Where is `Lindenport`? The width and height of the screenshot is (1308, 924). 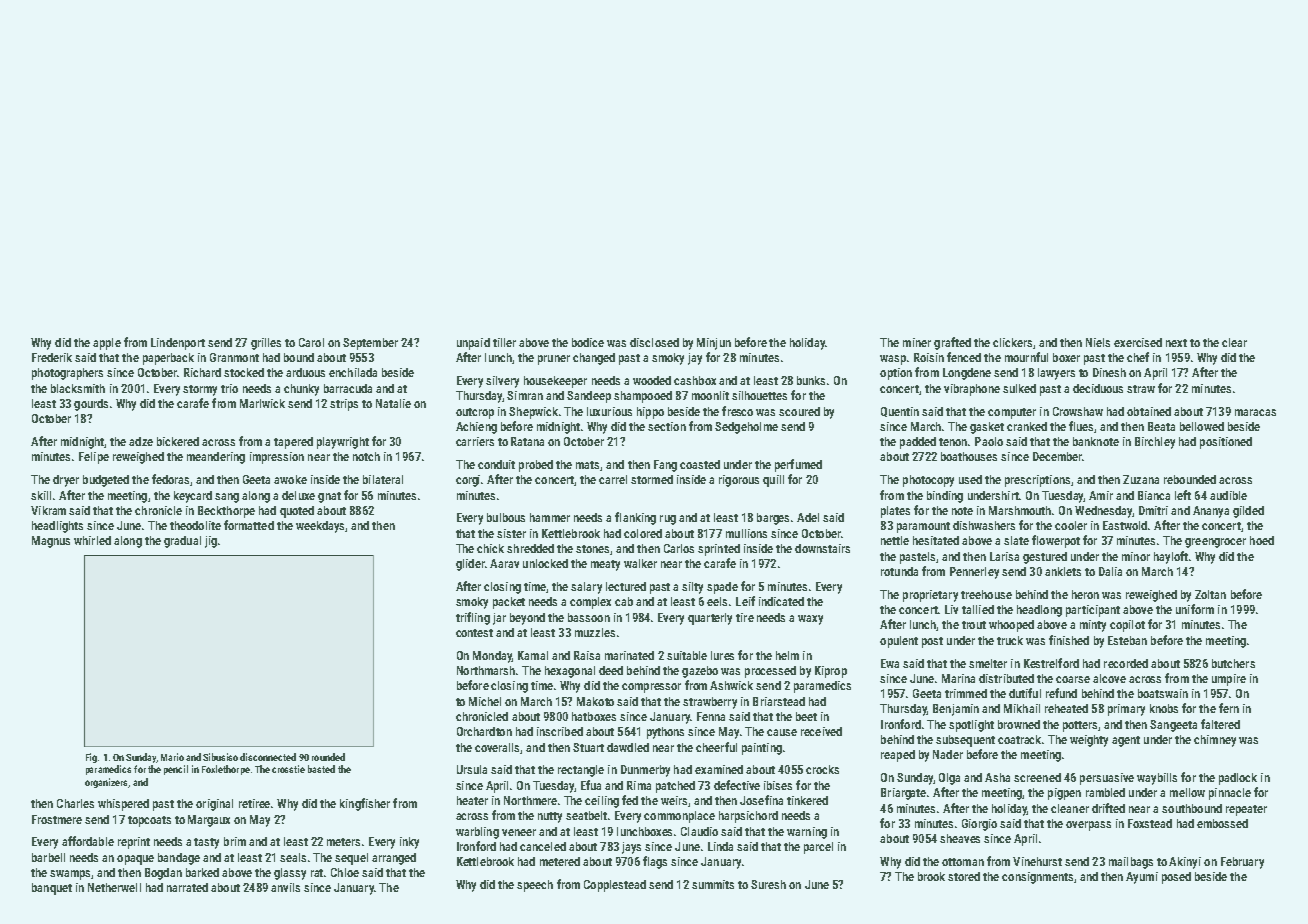 Lindenport is located at coordinates (178, 344).
